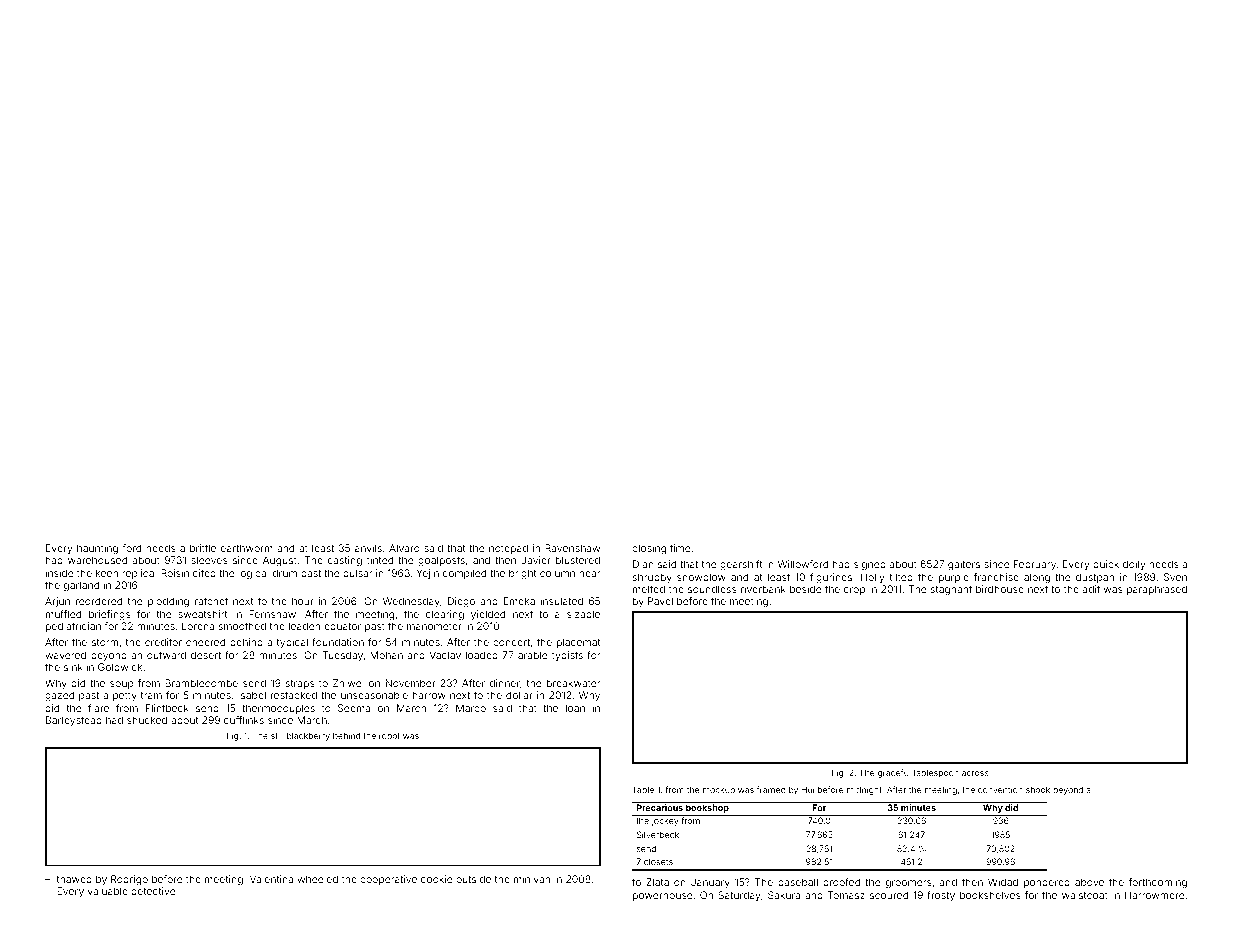  Describe the element at coordinates (74, 879) in the document. I see `thawed` at that location.
